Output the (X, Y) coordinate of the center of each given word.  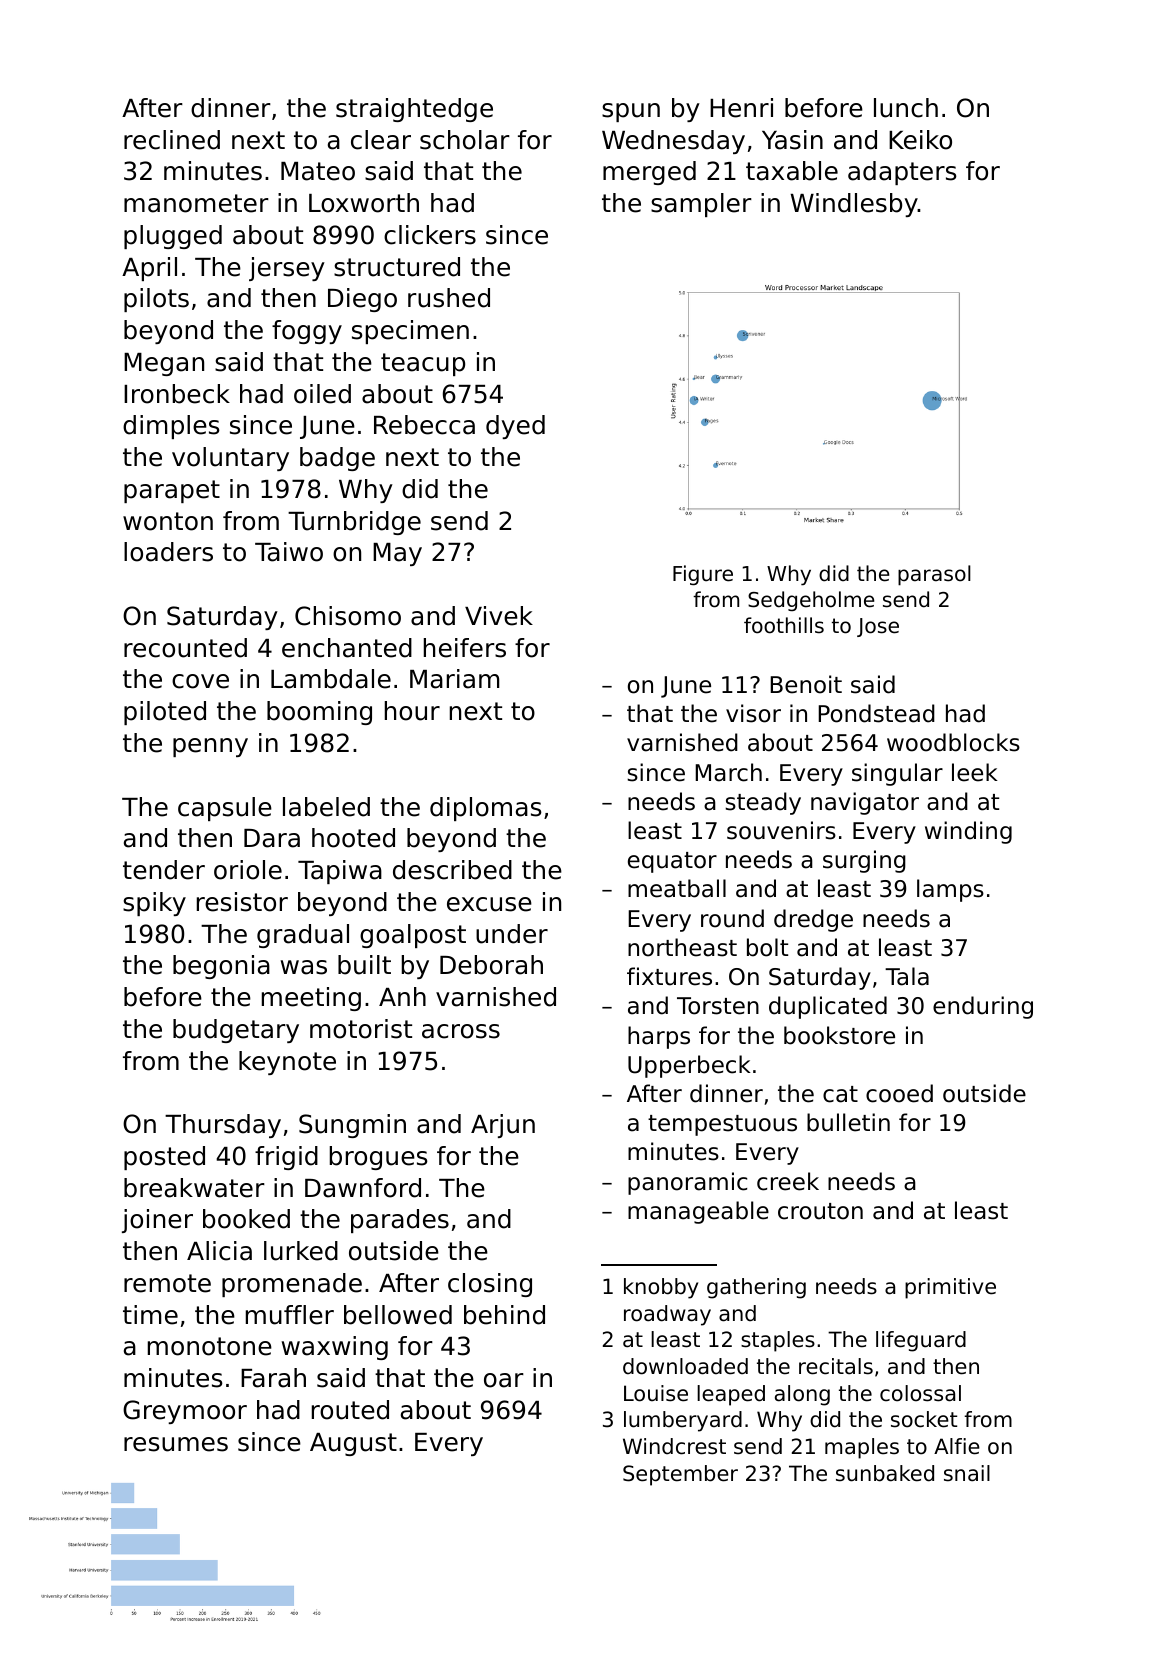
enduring (983, 1007)
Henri (741, 108)
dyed (515, 427)
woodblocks (953, 742)
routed (350, 1410)
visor (753, 713)
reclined (172, 140)
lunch (906, 108)
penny (210, 747)
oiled (322, 394)
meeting (311, 999)
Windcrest (674, 1446)
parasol (934, 575)
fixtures (669, 976)
